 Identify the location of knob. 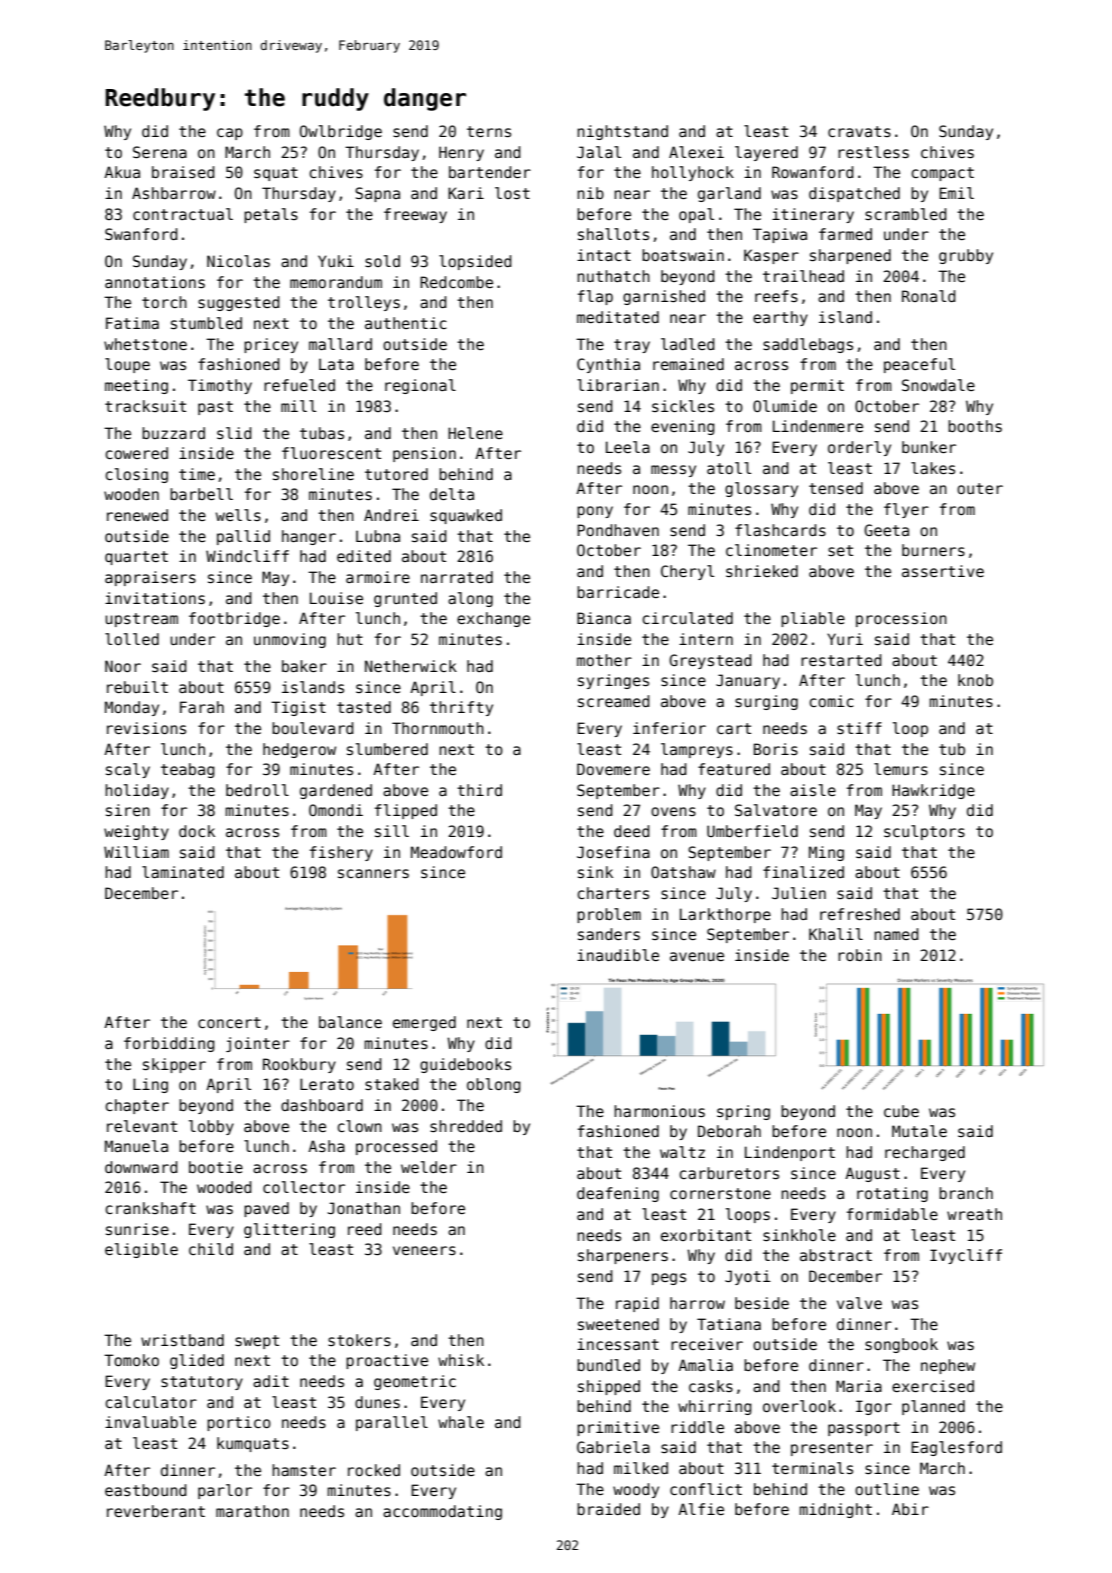
(975, 680).
